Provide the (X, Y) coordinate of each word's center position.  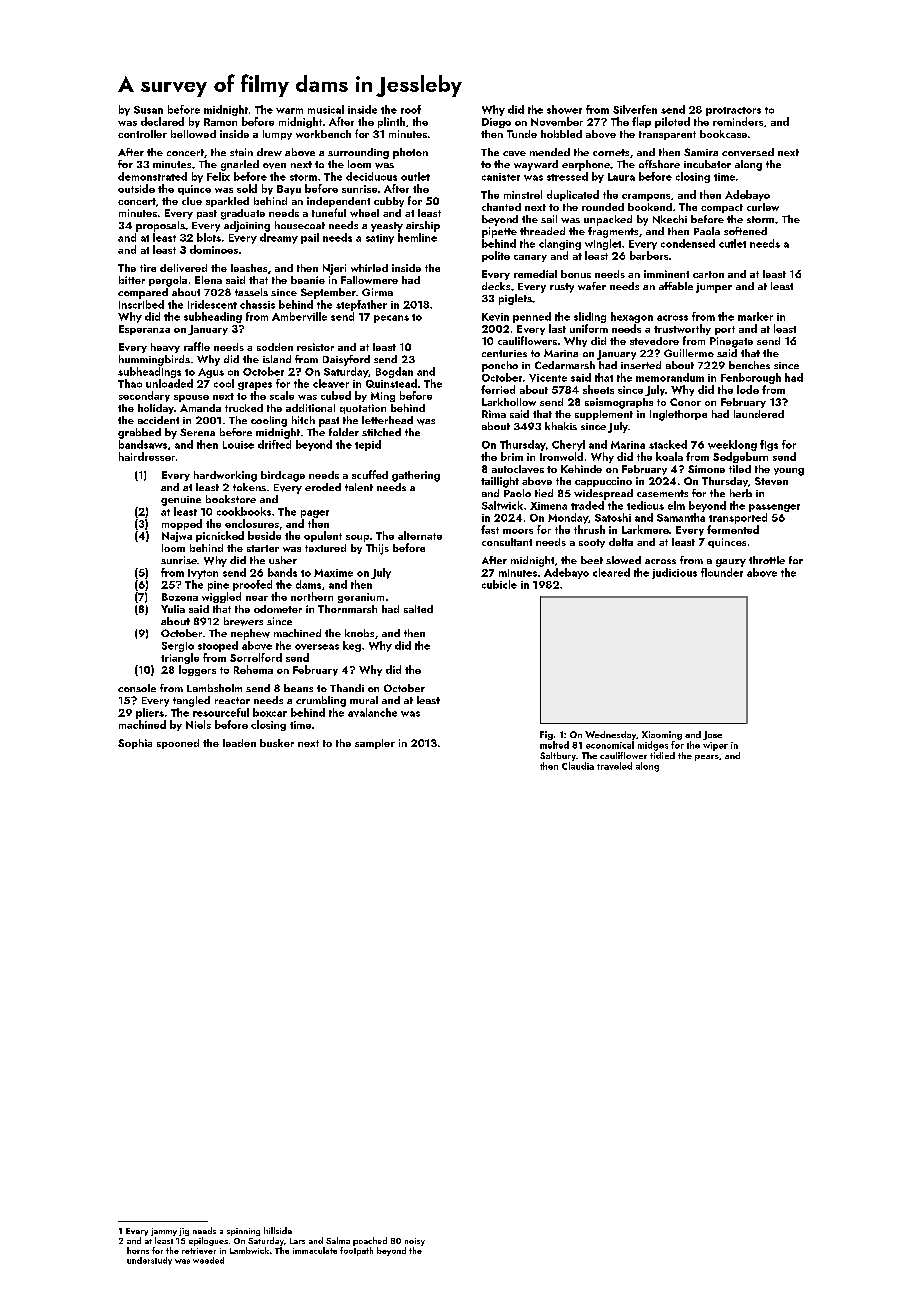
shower (564, 109)
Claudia (578, 766)
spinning (243, 1232)
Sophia (135, 744)
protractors (733, 111)
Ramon (220, 122)
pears (707, 758)
